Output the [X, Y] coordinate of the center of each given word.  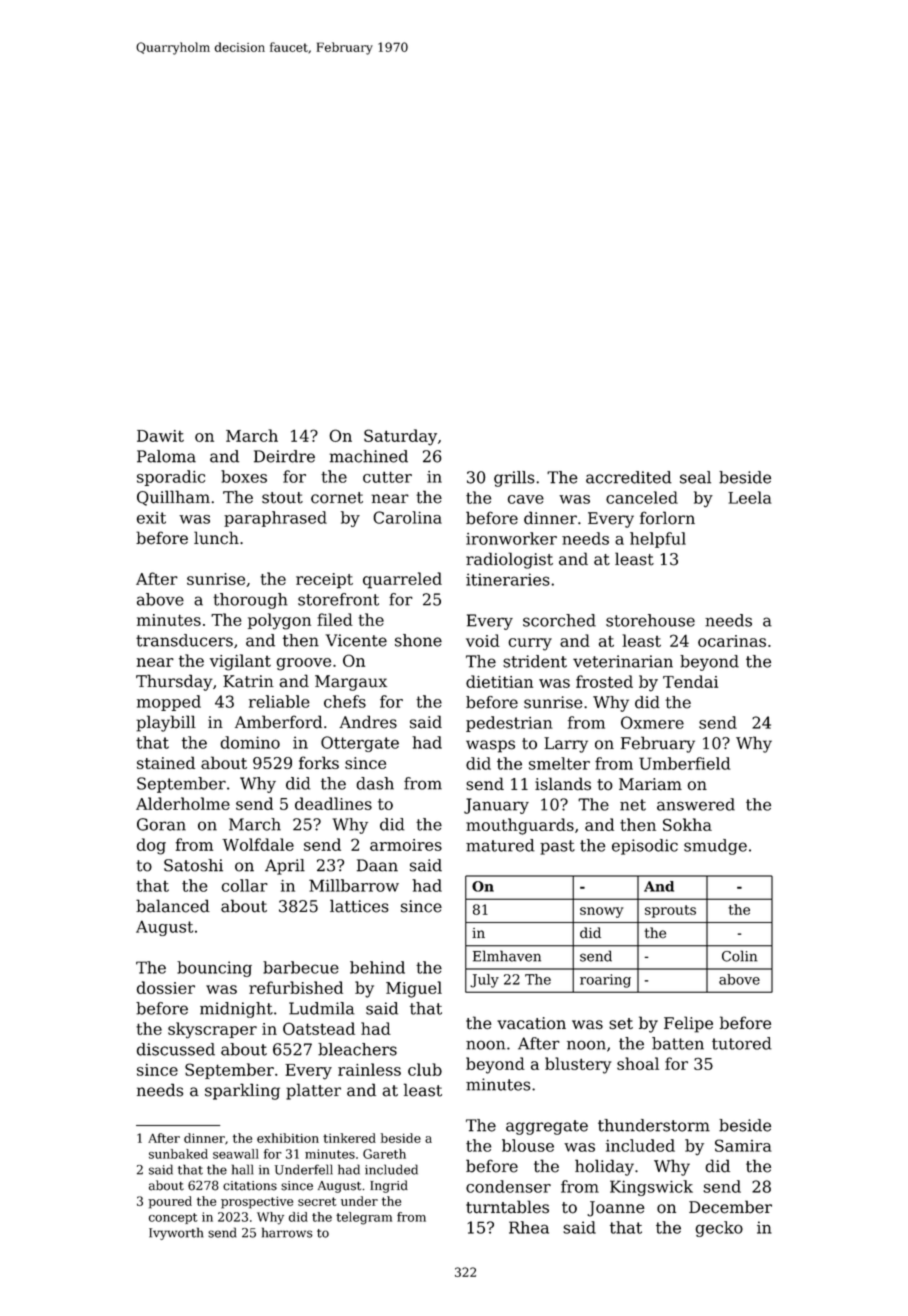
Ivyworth [176, 1233]
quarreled [402, 580]
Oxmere [652, 722]
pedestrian [509, 724]
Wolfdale [258, 844]
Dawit [160, 436]
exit [151, 518]
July [484, 981]
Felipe [688, 1024]
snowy [602, 912]
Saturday [400, 437]
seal [695, 477]
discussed [176, 1049]
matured [500, 845]
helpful [658, 540]
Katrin [248, 681]
